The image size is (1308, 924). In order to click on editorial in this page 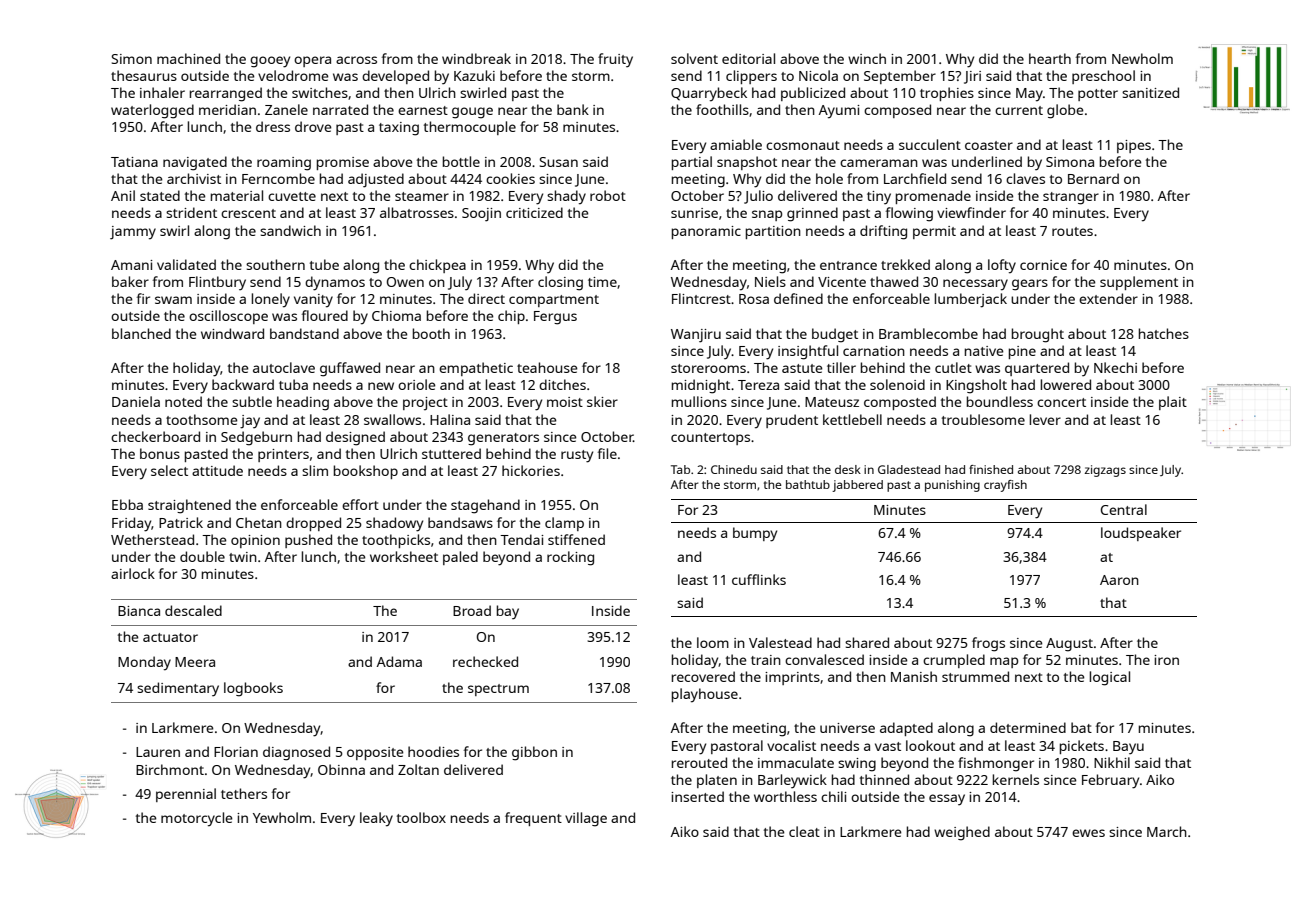, I will do `click(748, 58)`.
